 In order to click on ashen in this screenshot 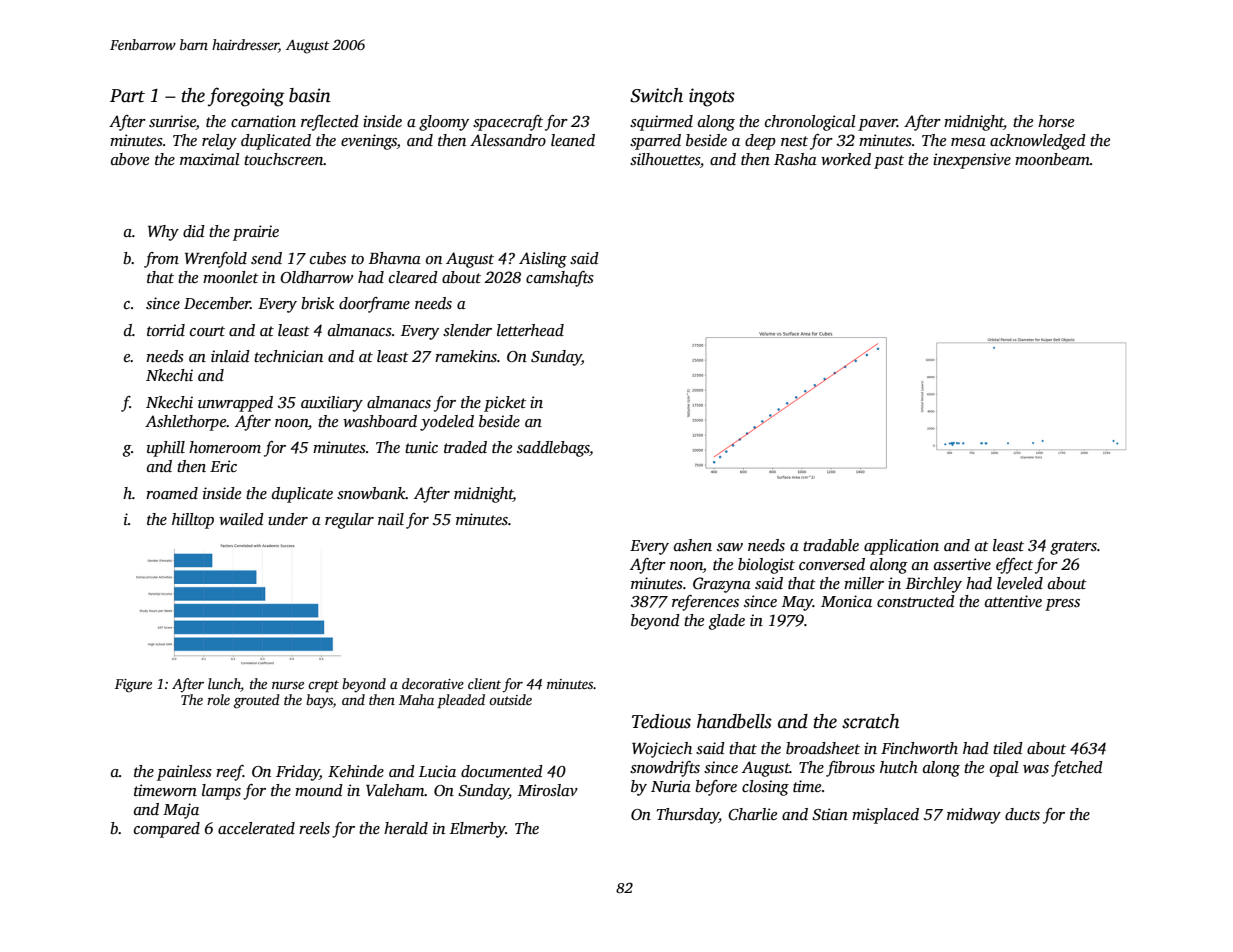, I will do `click(693, 545)`.
